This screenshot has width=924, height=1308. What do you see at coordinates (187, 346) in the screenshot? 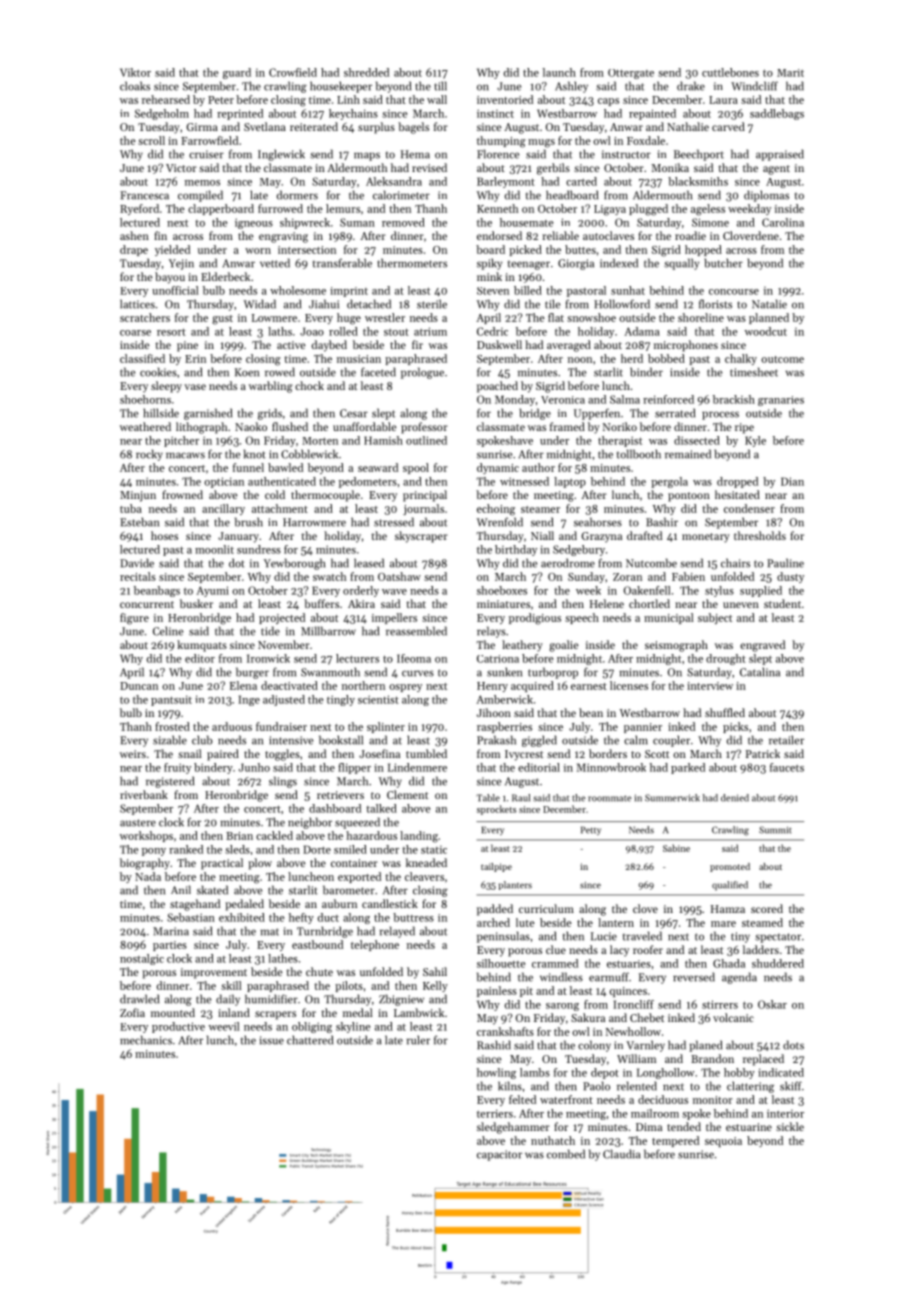
I see `pine` at bounding box center [187, 346].
